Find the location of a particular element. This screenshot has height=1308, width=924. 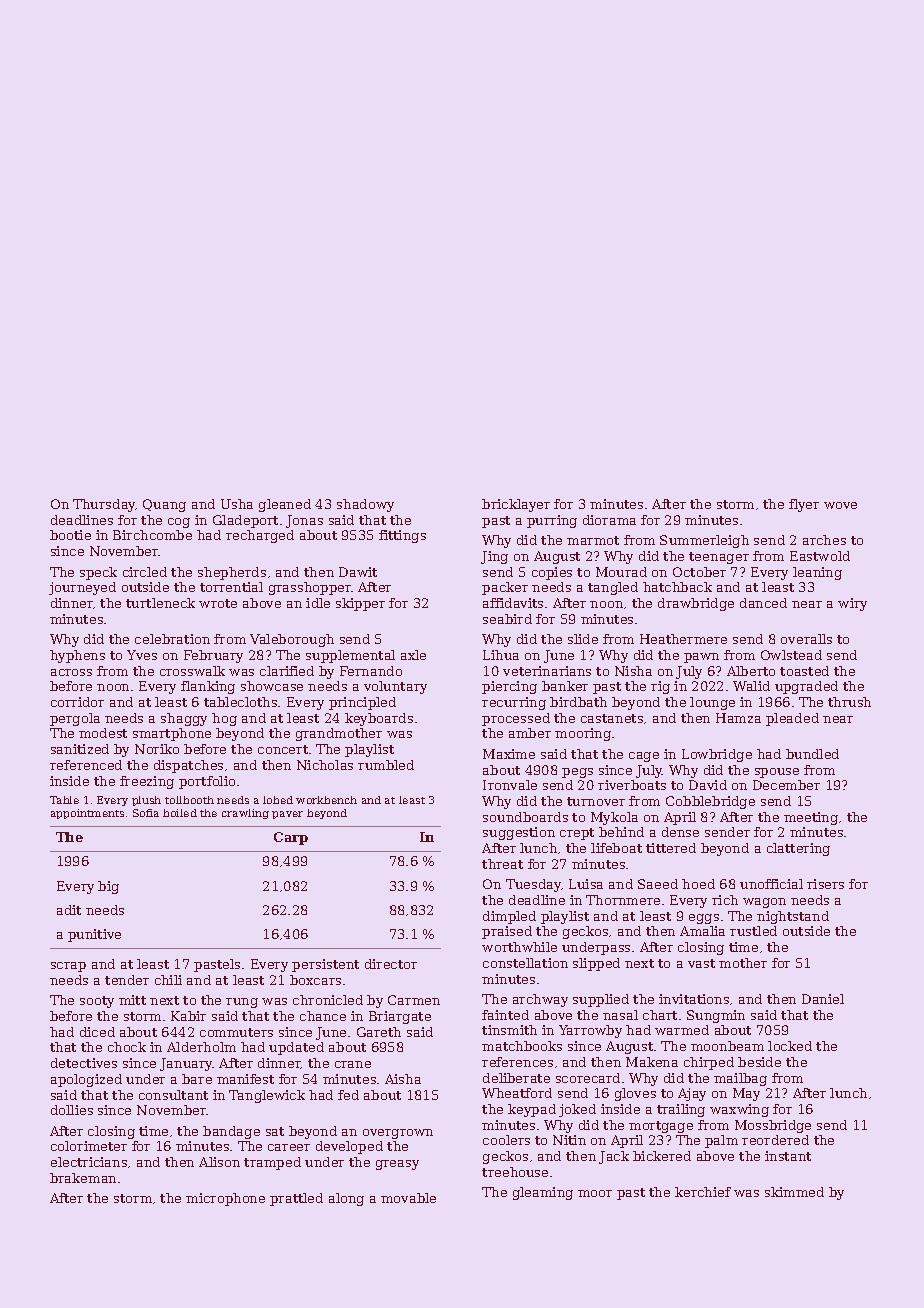

Lowbridge is located at coordinates (717, 755).
